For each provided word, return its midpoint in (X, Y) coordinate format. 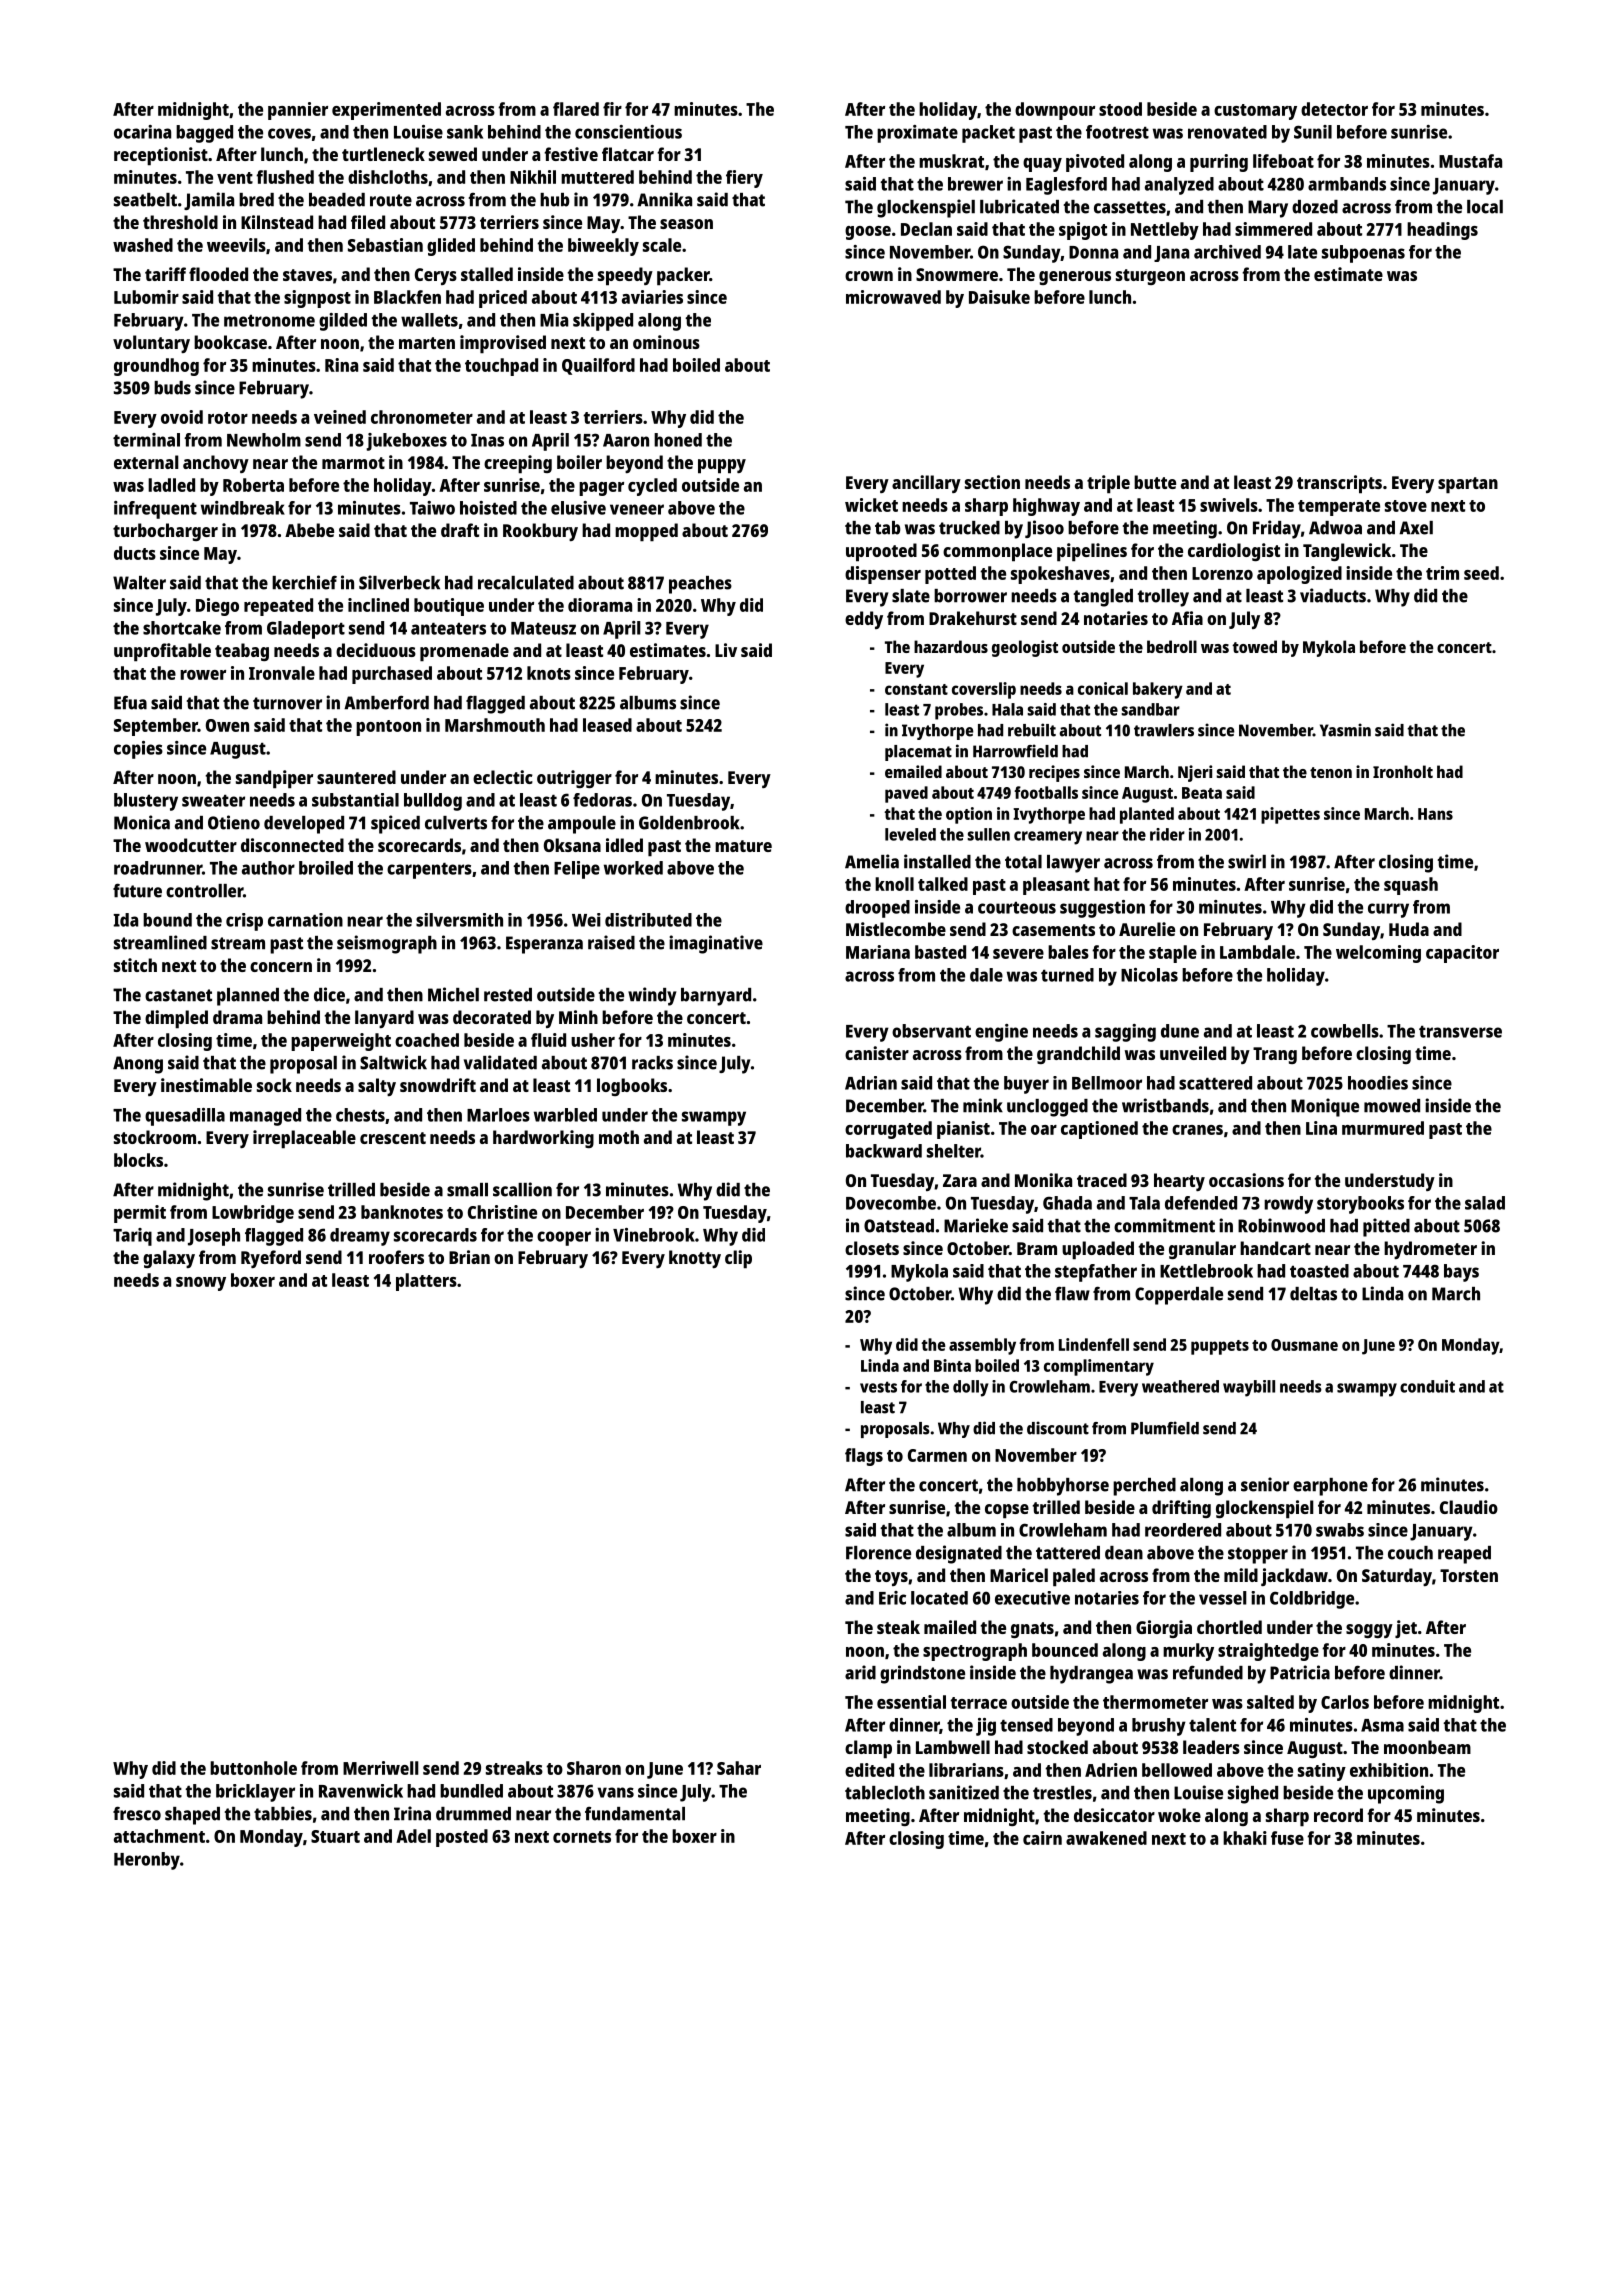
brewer (975, 184)
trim (1442, 573)
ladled (171, 485)
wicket (871, 505)
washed (143, 245)
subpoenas (1363, 254)
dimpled (176, 1019)
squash (1411, 886)
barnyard (716, 997)
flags (864, 1457)
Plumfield (1165, 1428)
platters (426, 1282)
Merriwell (381, 1768)
